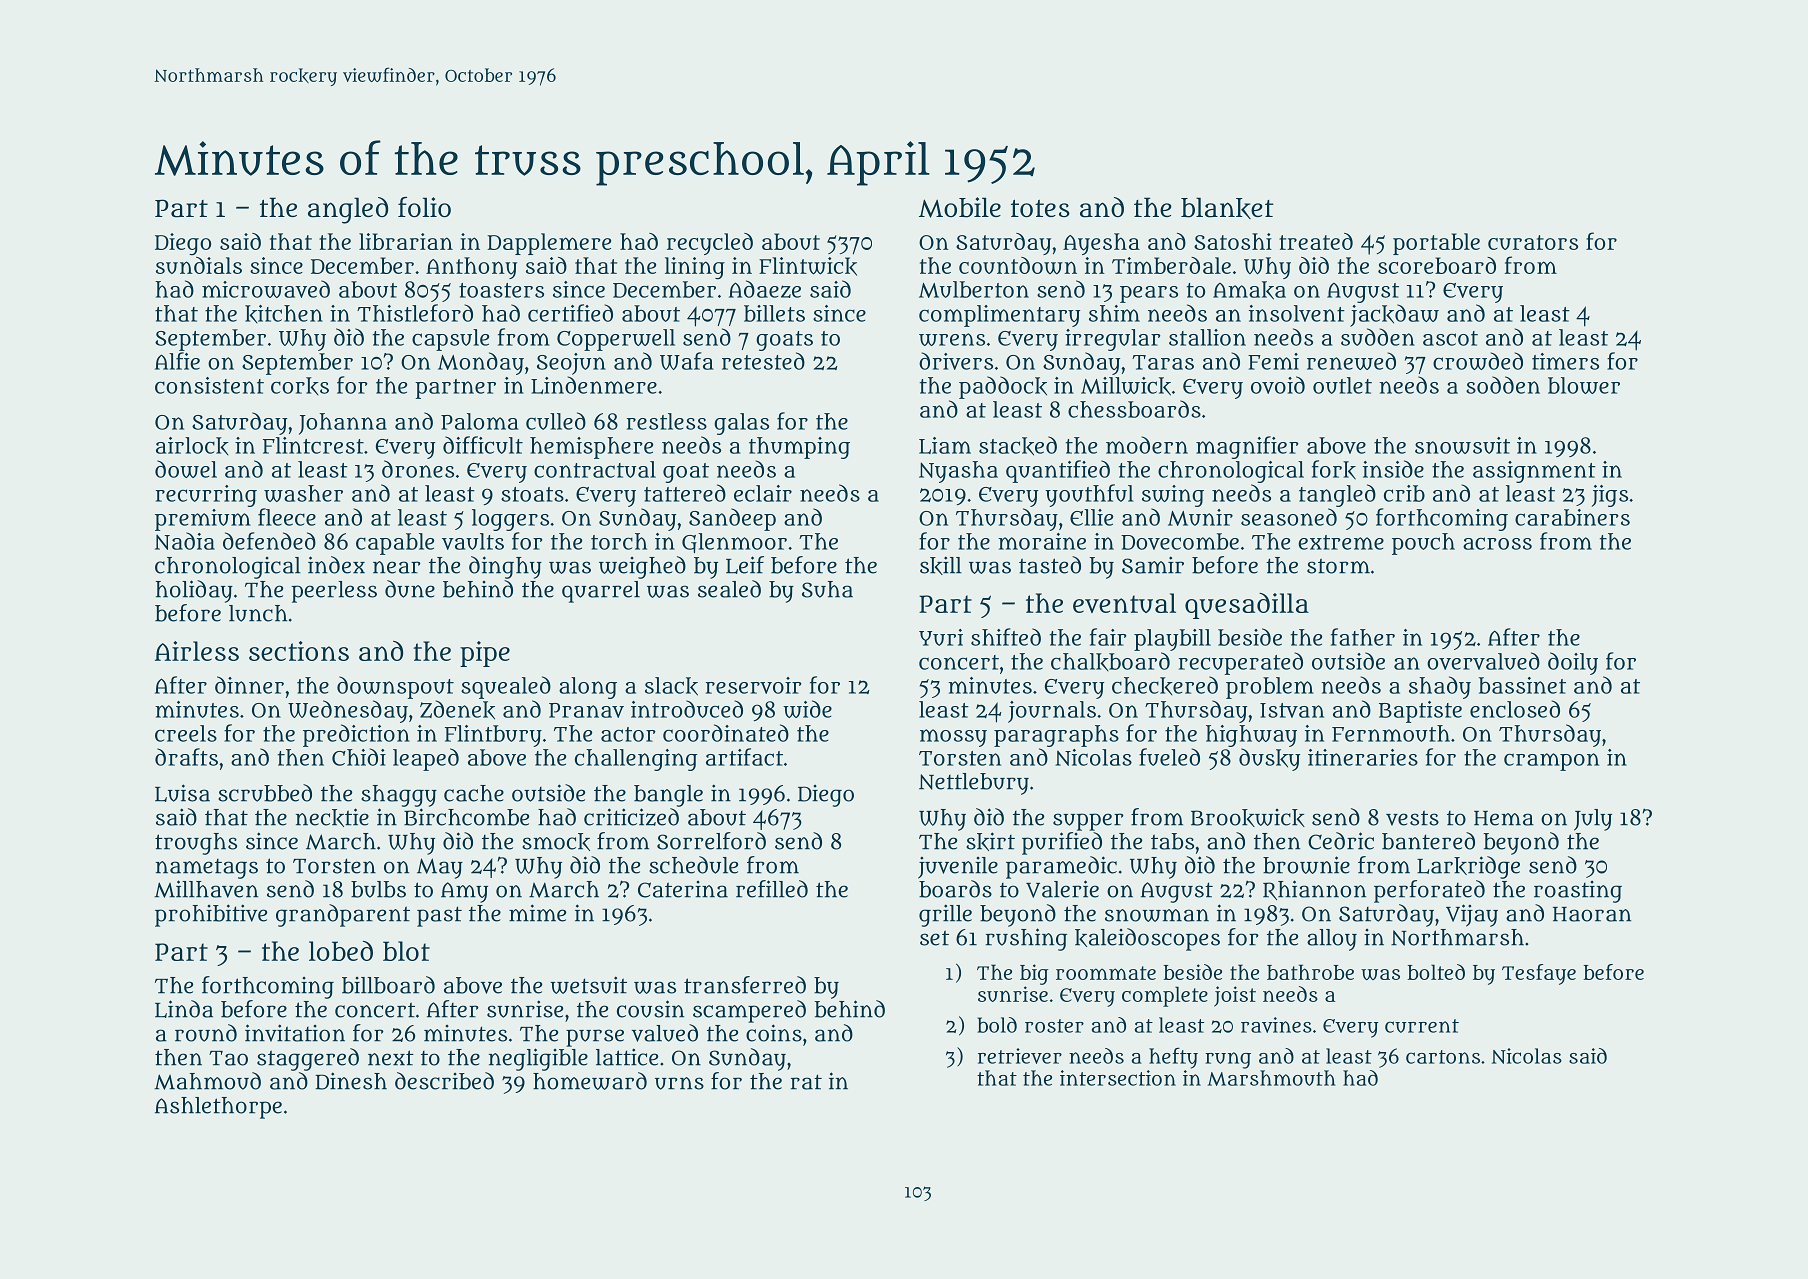 This document has width=1808, height=1279. Describe the element at coordinates (424, 207) in the document. I see `folio` at that location.
